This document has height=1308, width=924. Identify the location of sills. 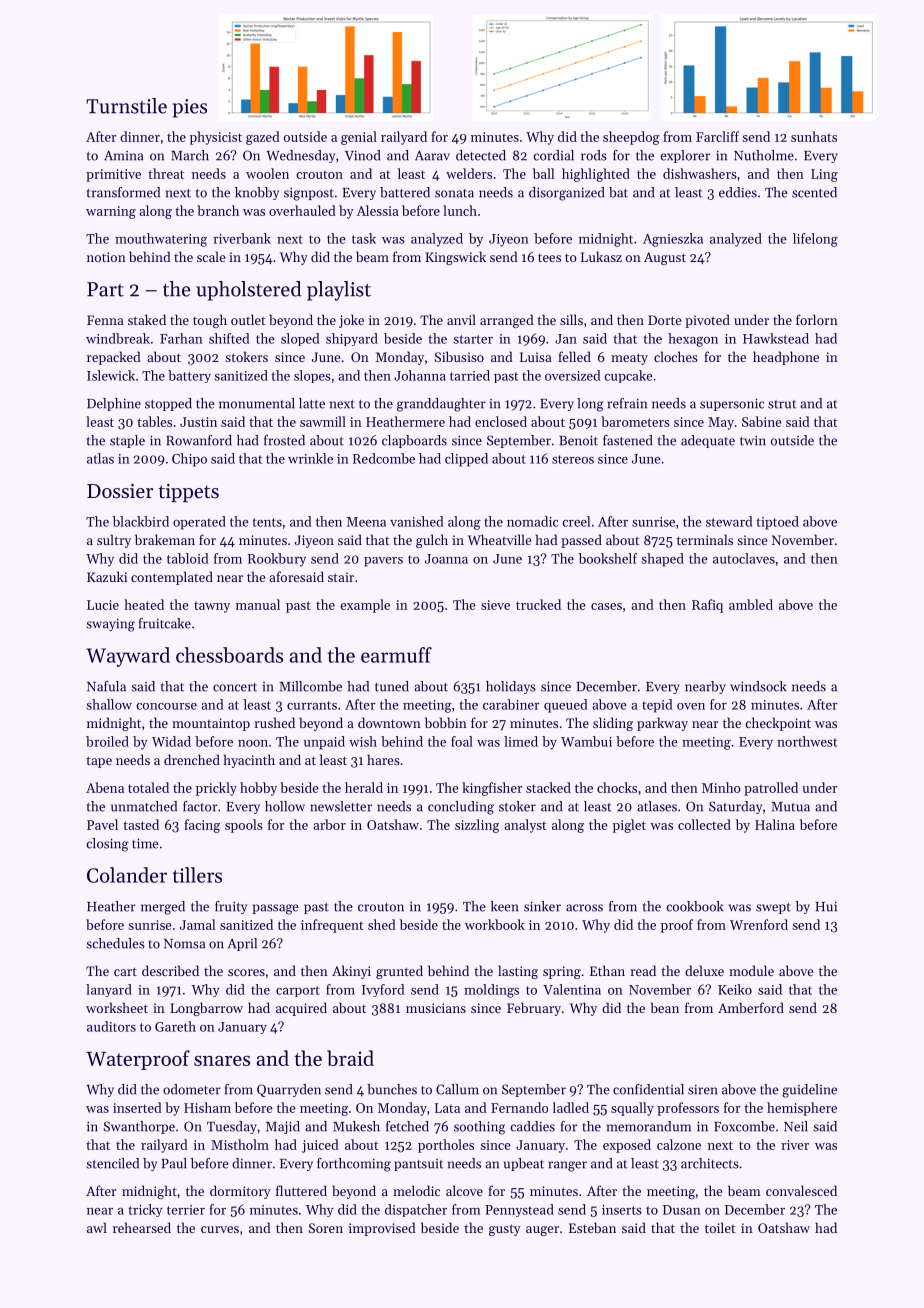
(571, 319).
